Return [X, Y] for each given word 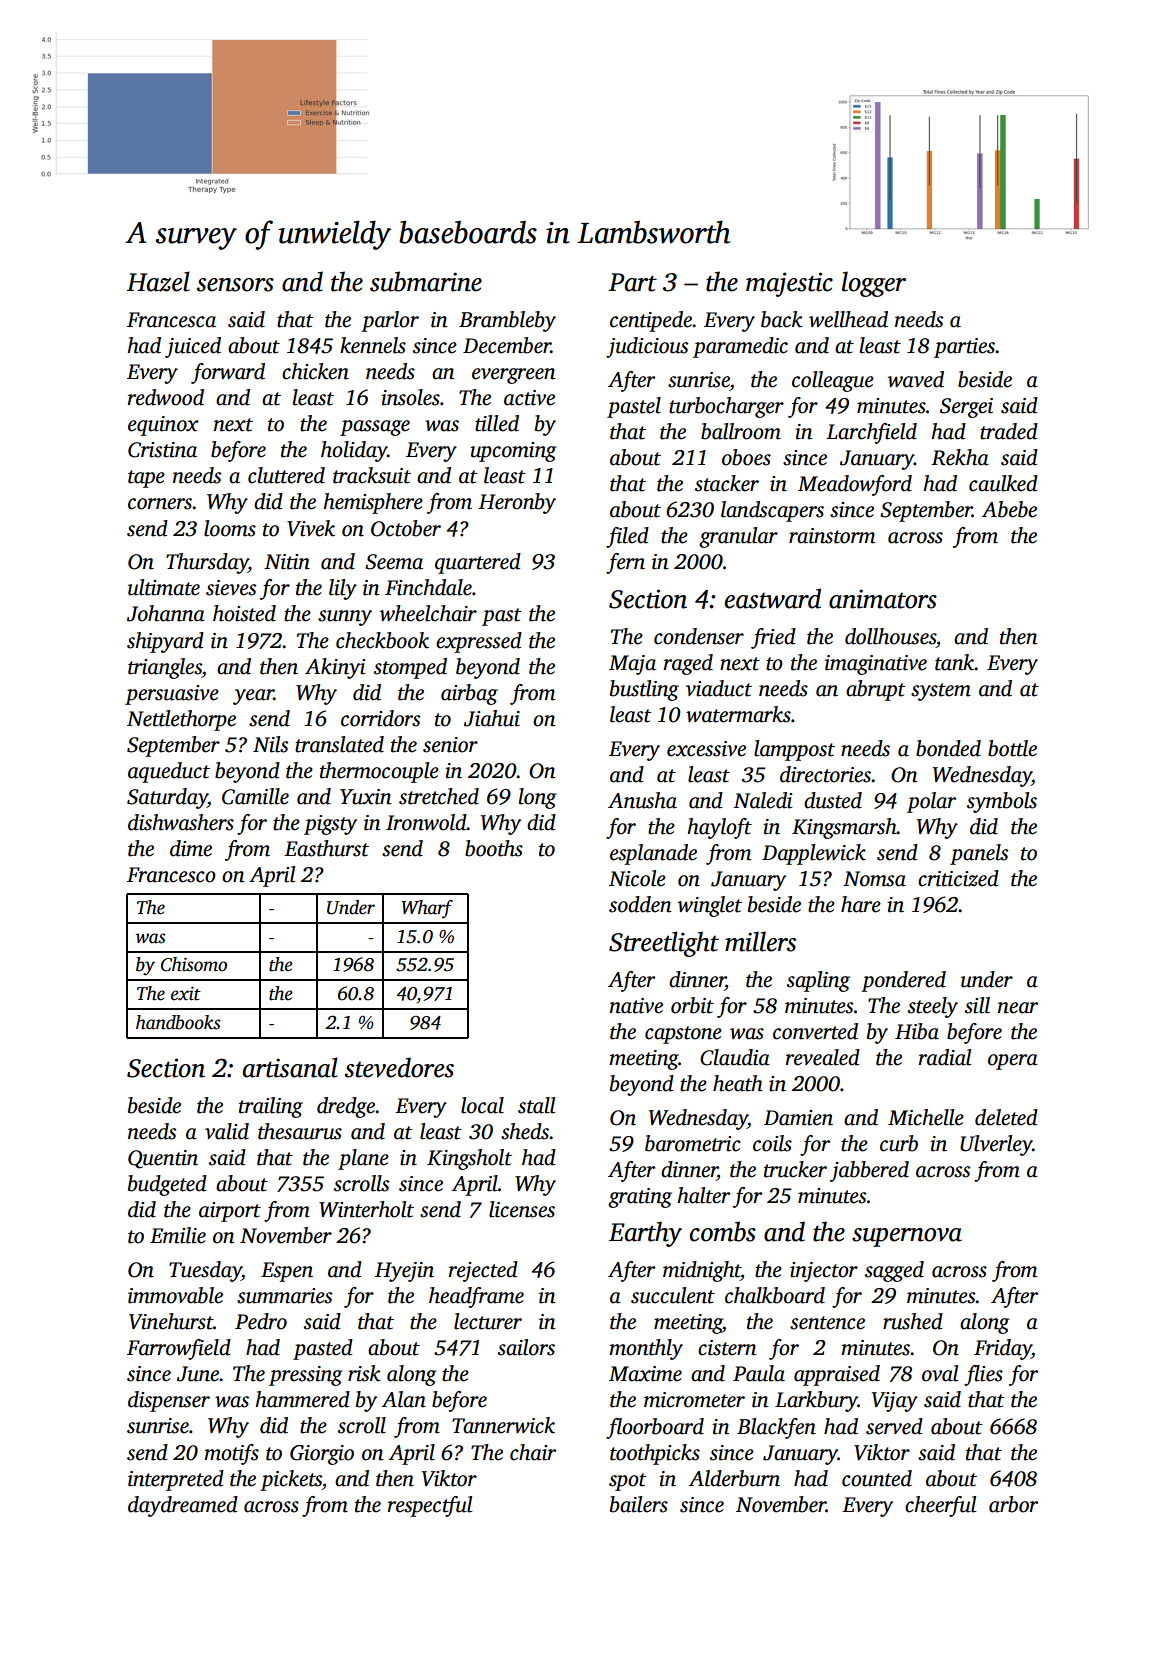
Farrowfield [179, 1349]
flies [983, 1375]
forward [228, 373]
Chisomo [194, 964]
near [1018, 1008]
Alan [404, 1399]
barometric [693, 1143]
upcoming [513, 452]
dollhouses [890, 636]
